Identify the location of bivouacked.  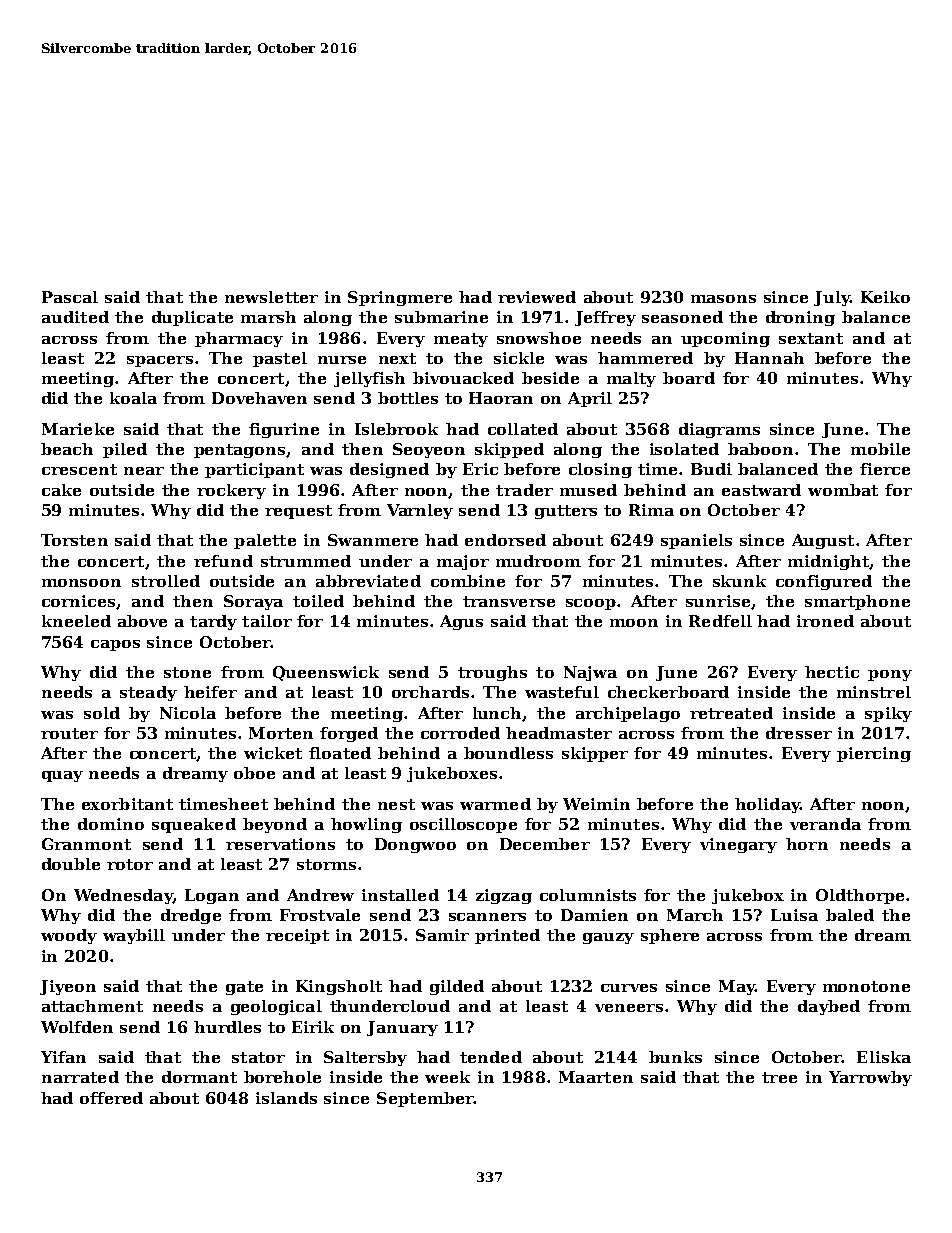
(463, 378).
